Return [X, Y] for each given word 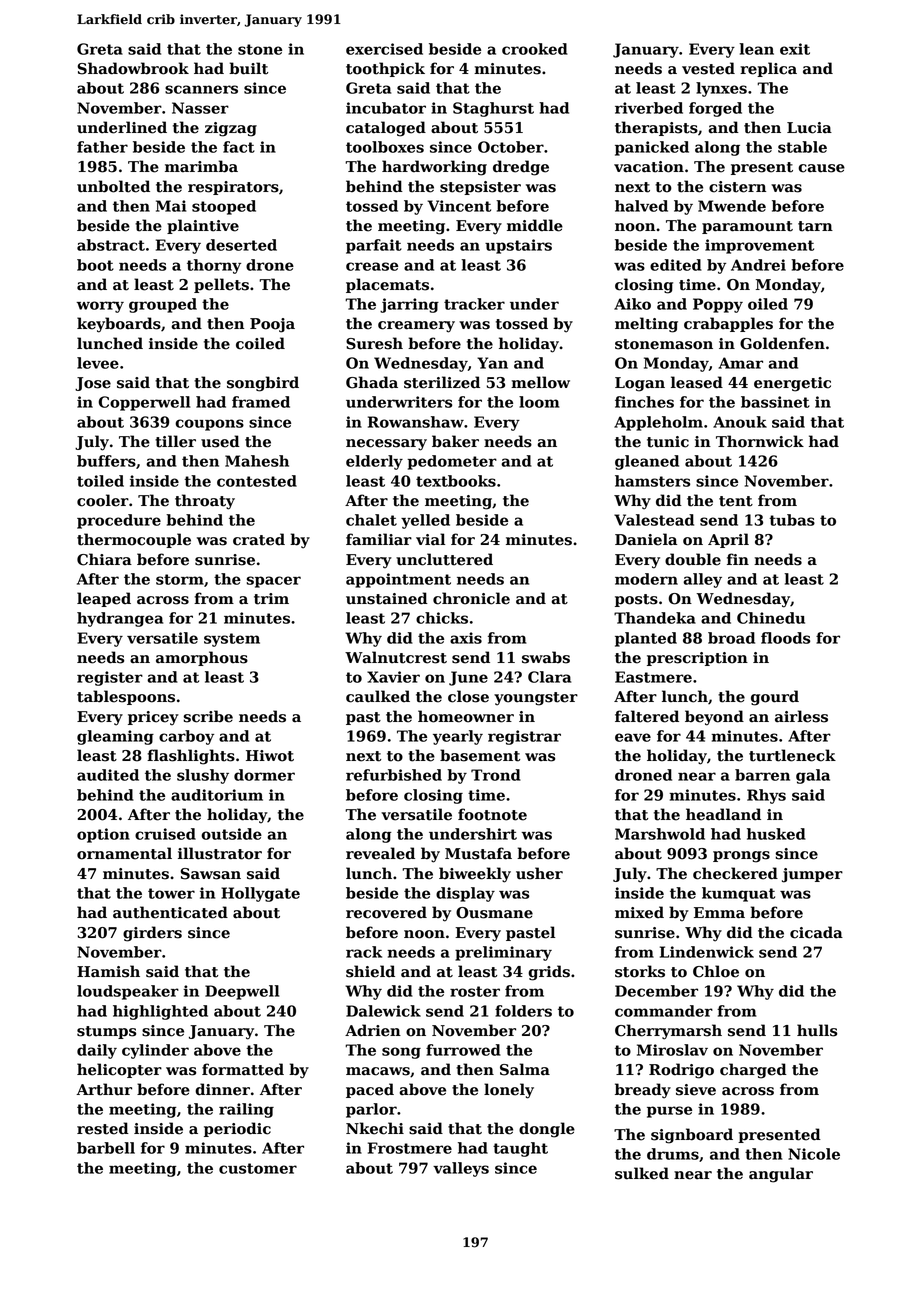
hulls [817, 1030]
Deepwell [242, 992]
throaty [205, 502]
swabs [546, 657]
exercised [384, 49]
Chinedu [771, 618]
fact [239, 147]
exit [795, 49]
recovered [386, 912]
